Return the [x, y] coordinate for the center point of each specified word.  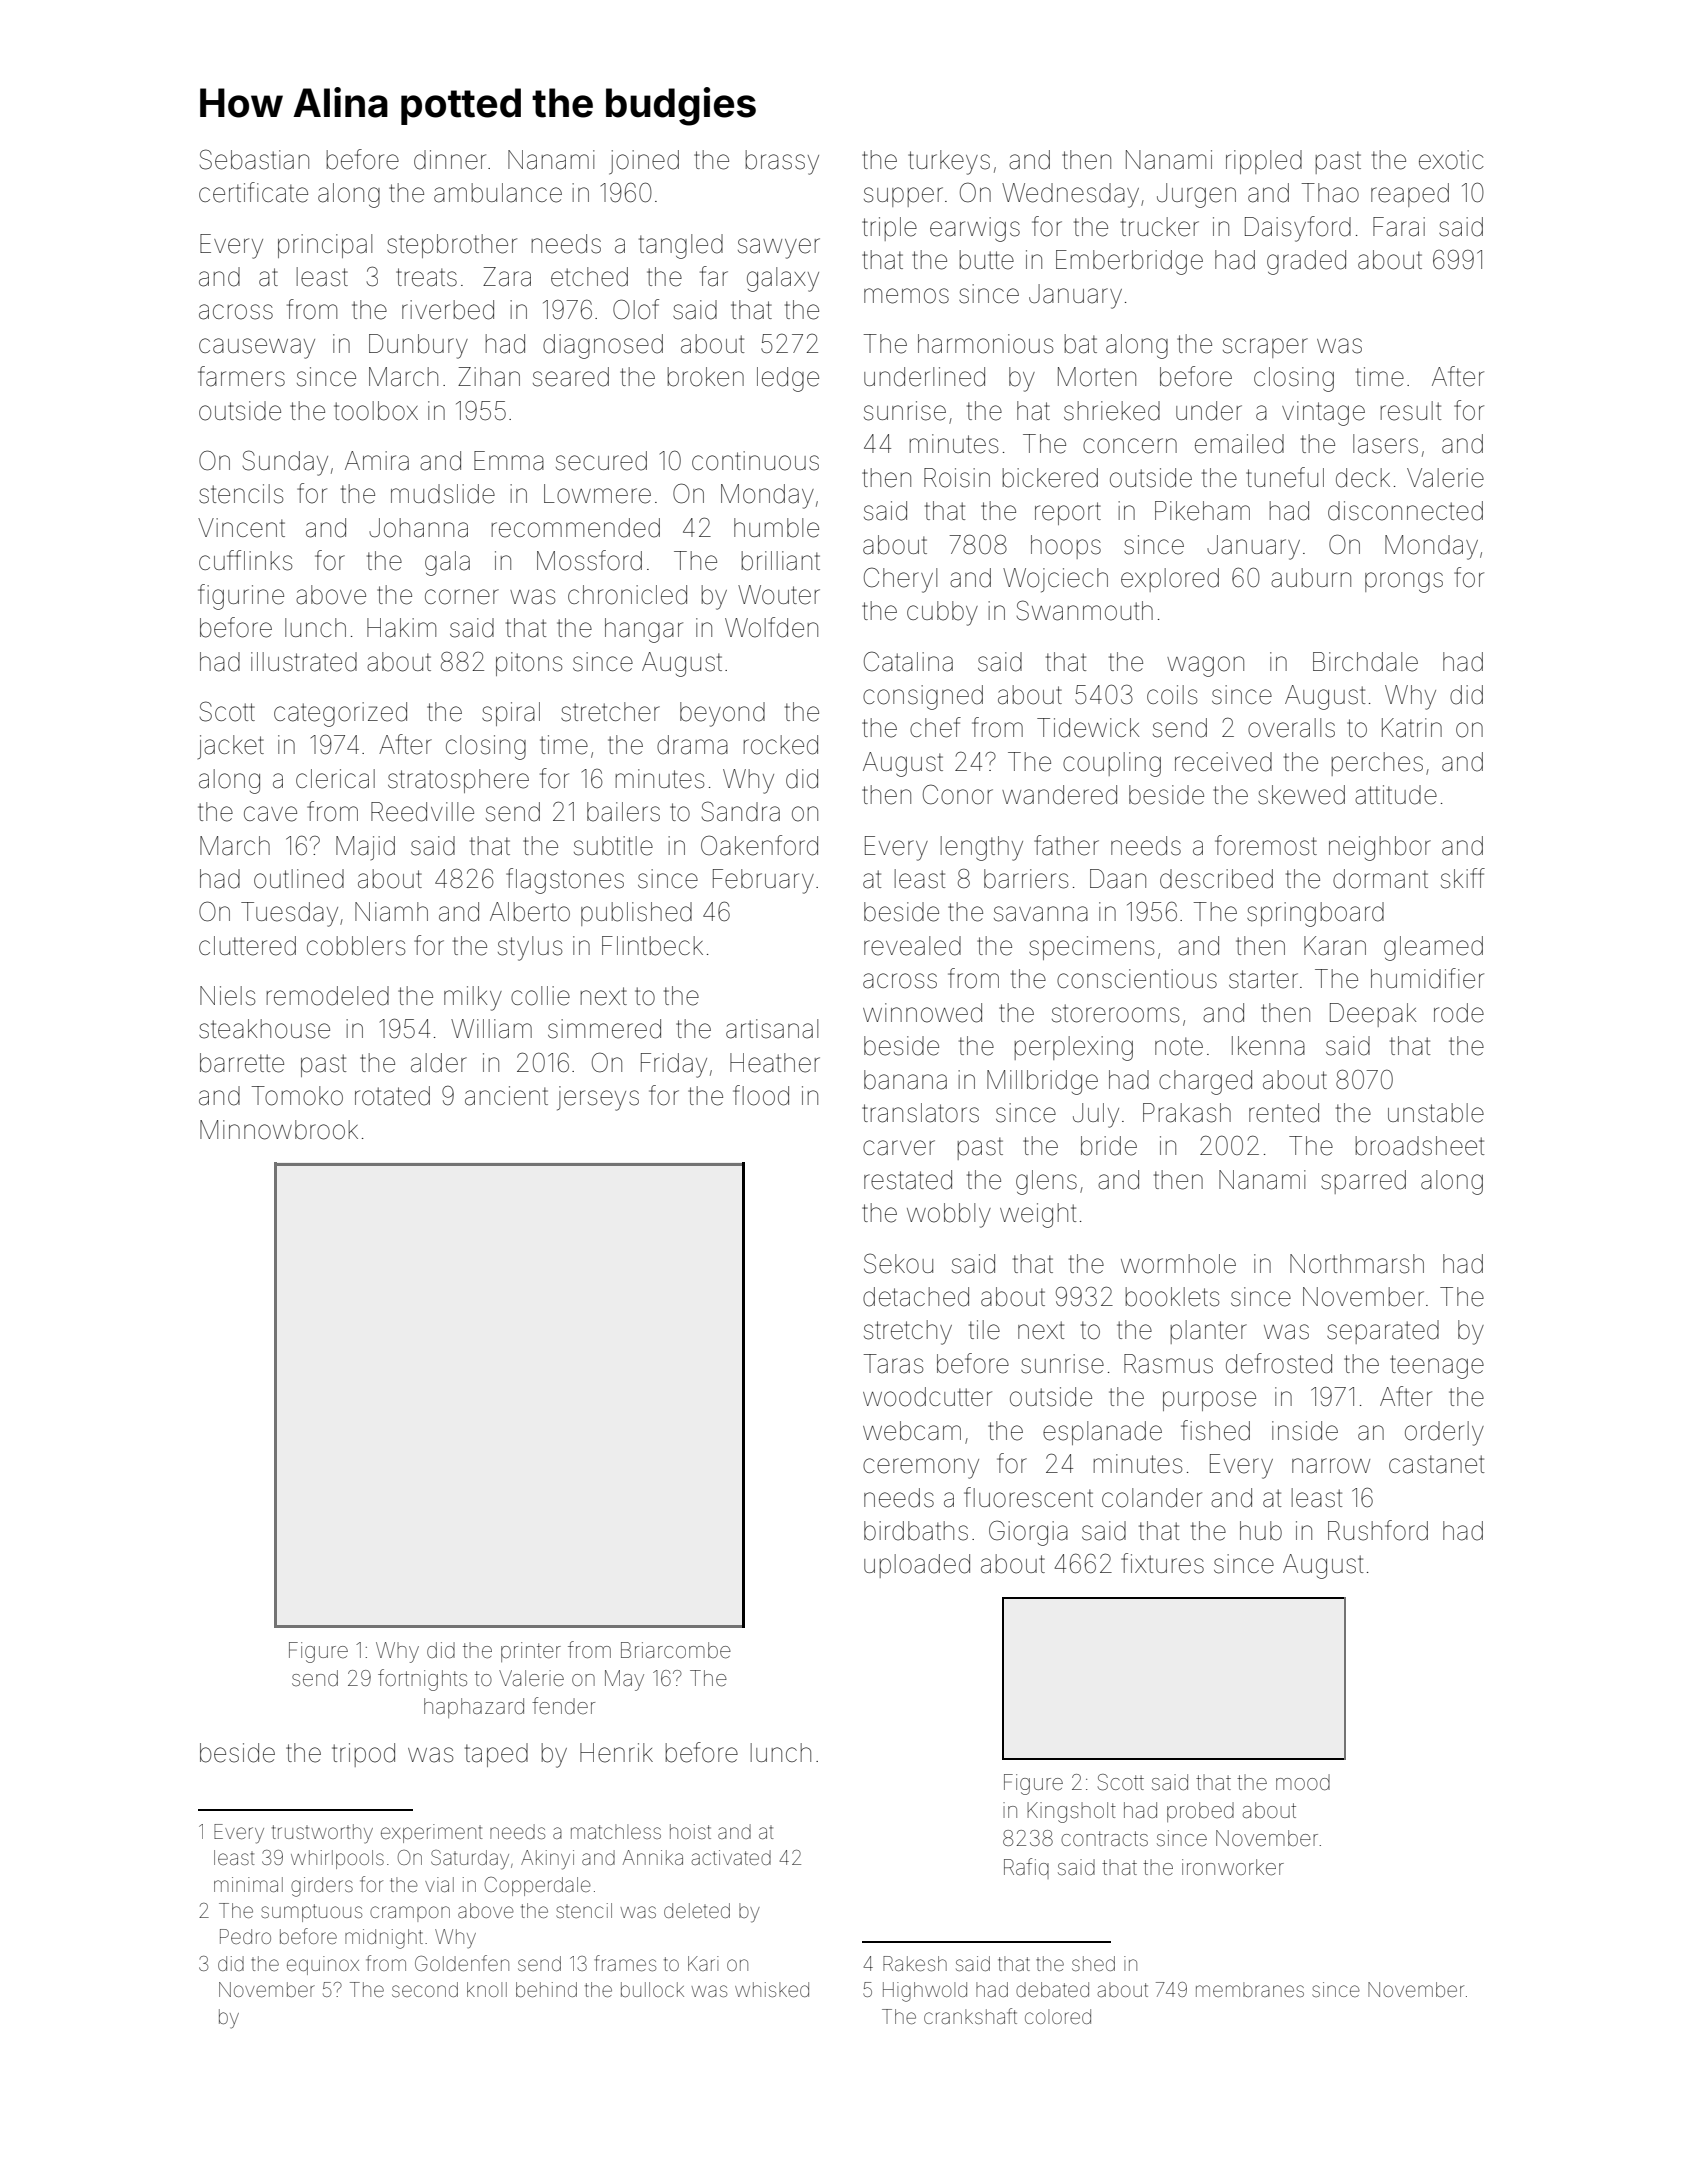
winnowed [922, 1013]
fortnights [422, 1680]
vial [439, 1884]
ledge [788, 379]
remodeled [328, 996]
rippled [1264, 162]
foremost [1266, 845]
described [1216, 879]
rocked [781, 745]
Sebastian [254, 159]
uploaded [917, 1566]
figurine [241, 597]
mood [1303, 1782]
